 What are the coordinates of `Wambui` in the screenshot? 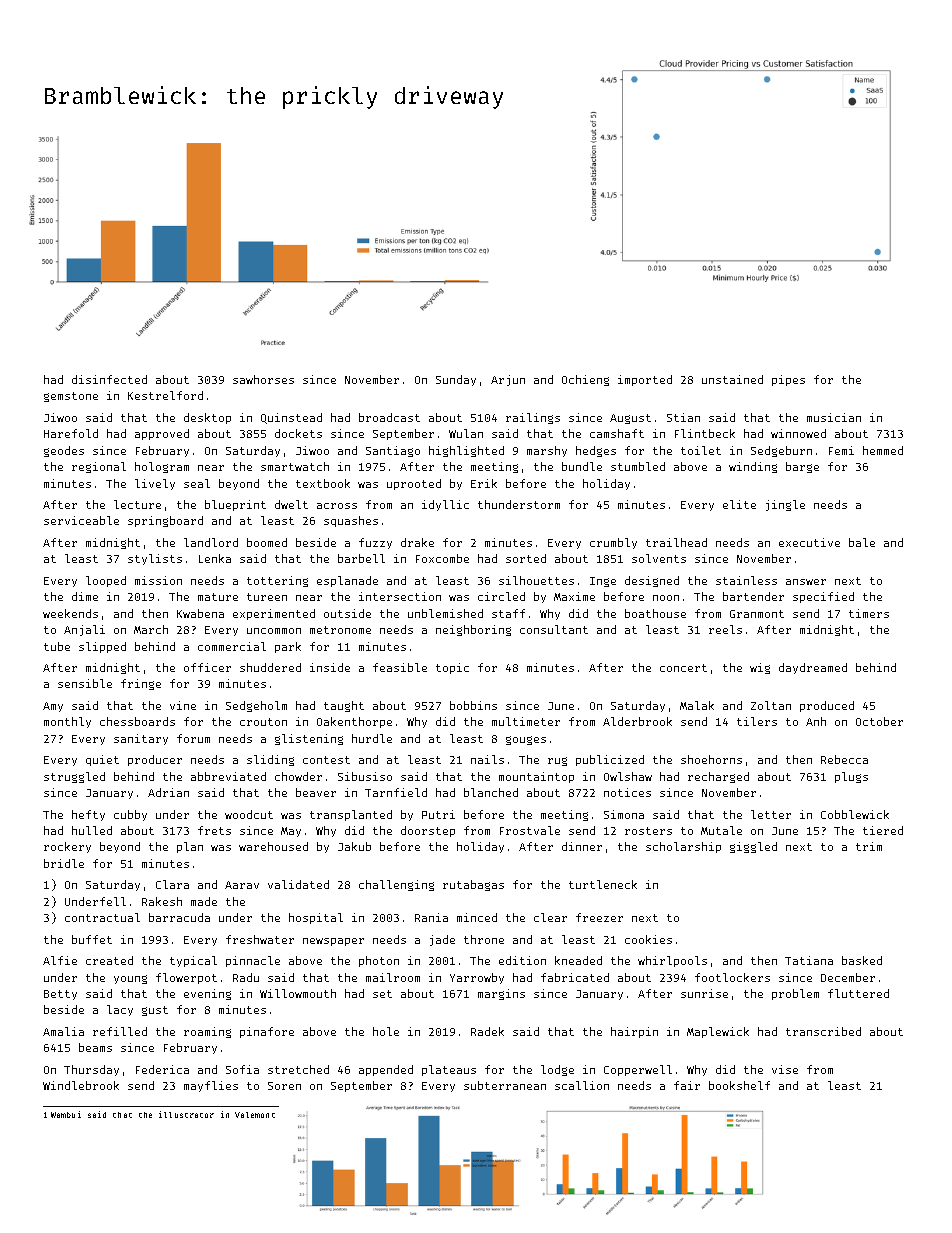 It's located at (66, 1114).
